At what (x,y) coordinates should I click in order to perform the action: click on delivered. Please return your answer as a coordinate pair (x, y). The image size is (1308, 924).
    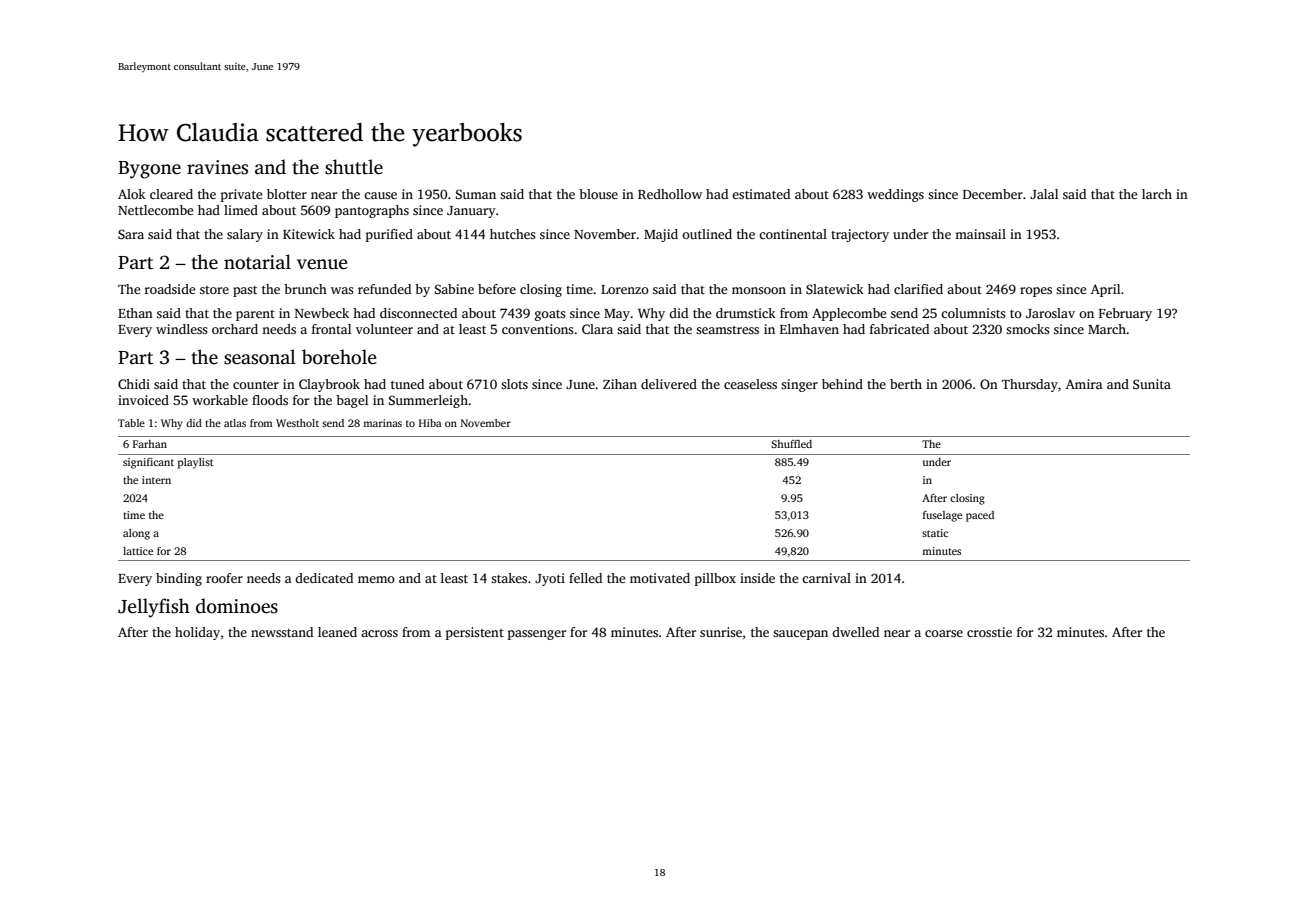
    Looking at the image, I should click on (669, 384).
